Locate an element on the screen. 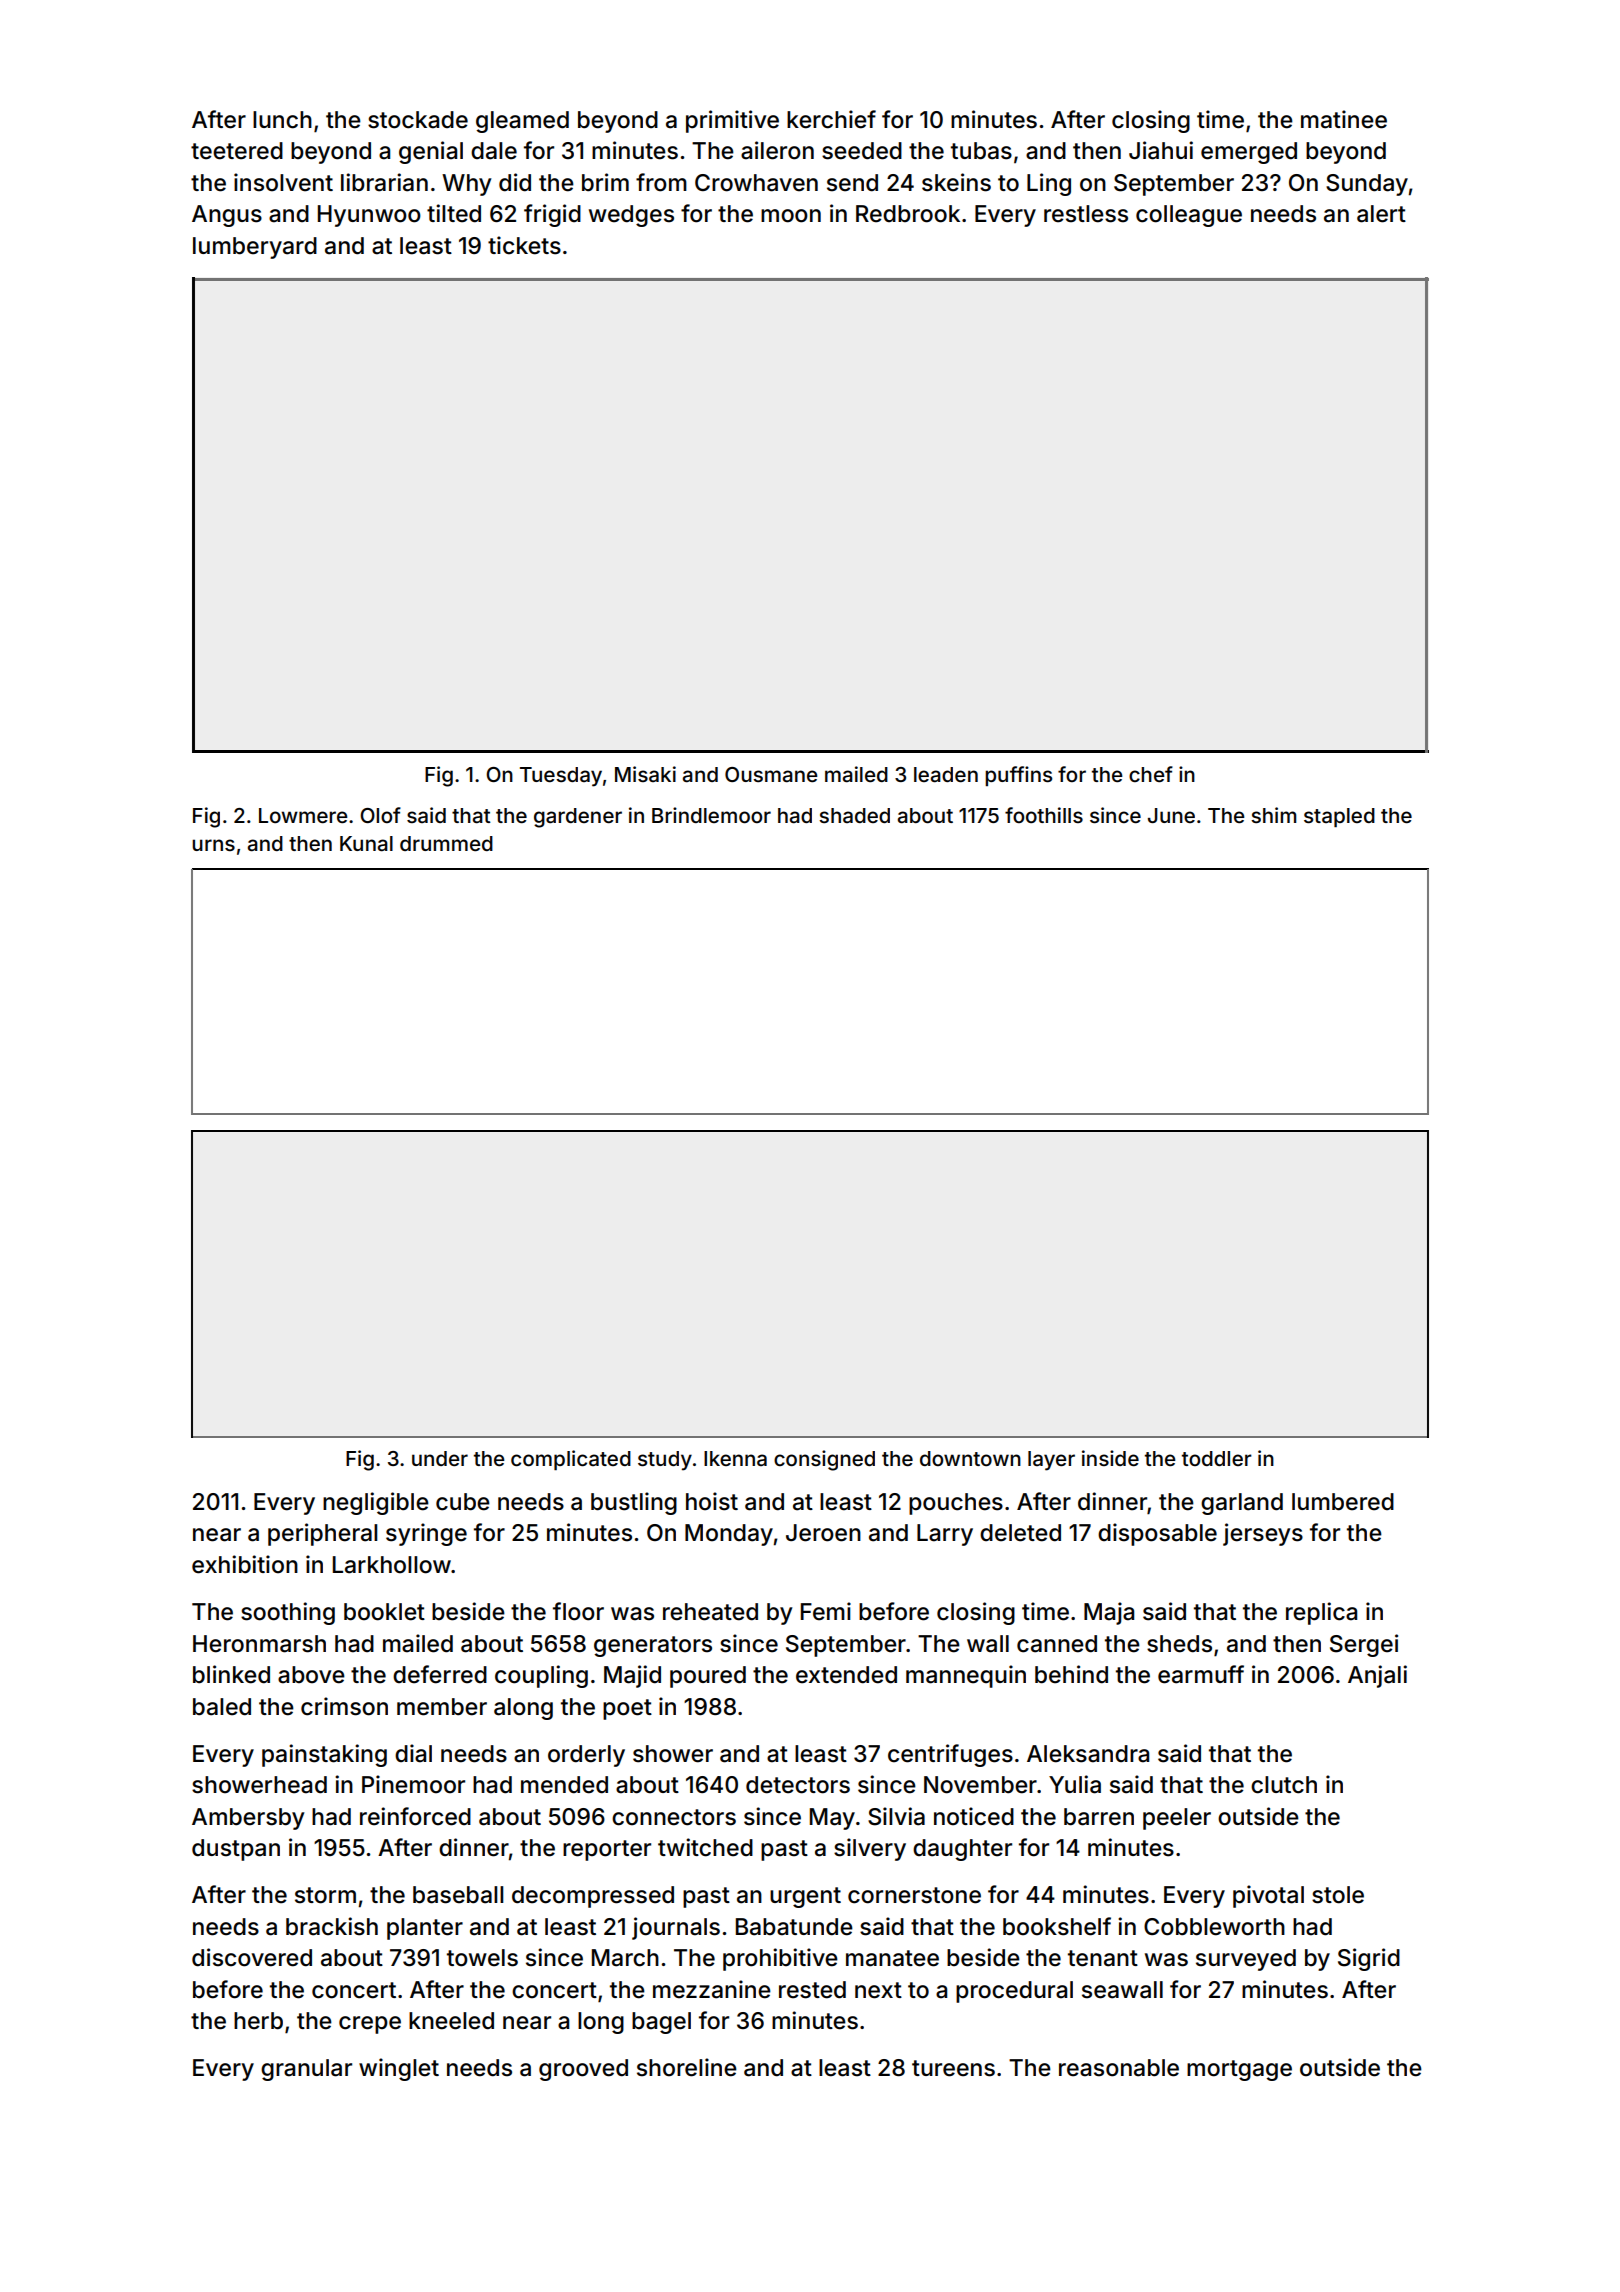 Image resolution: width=1620 pixels, height=2292 pixels. Jiahui is located at coordinates (1161, 150).
